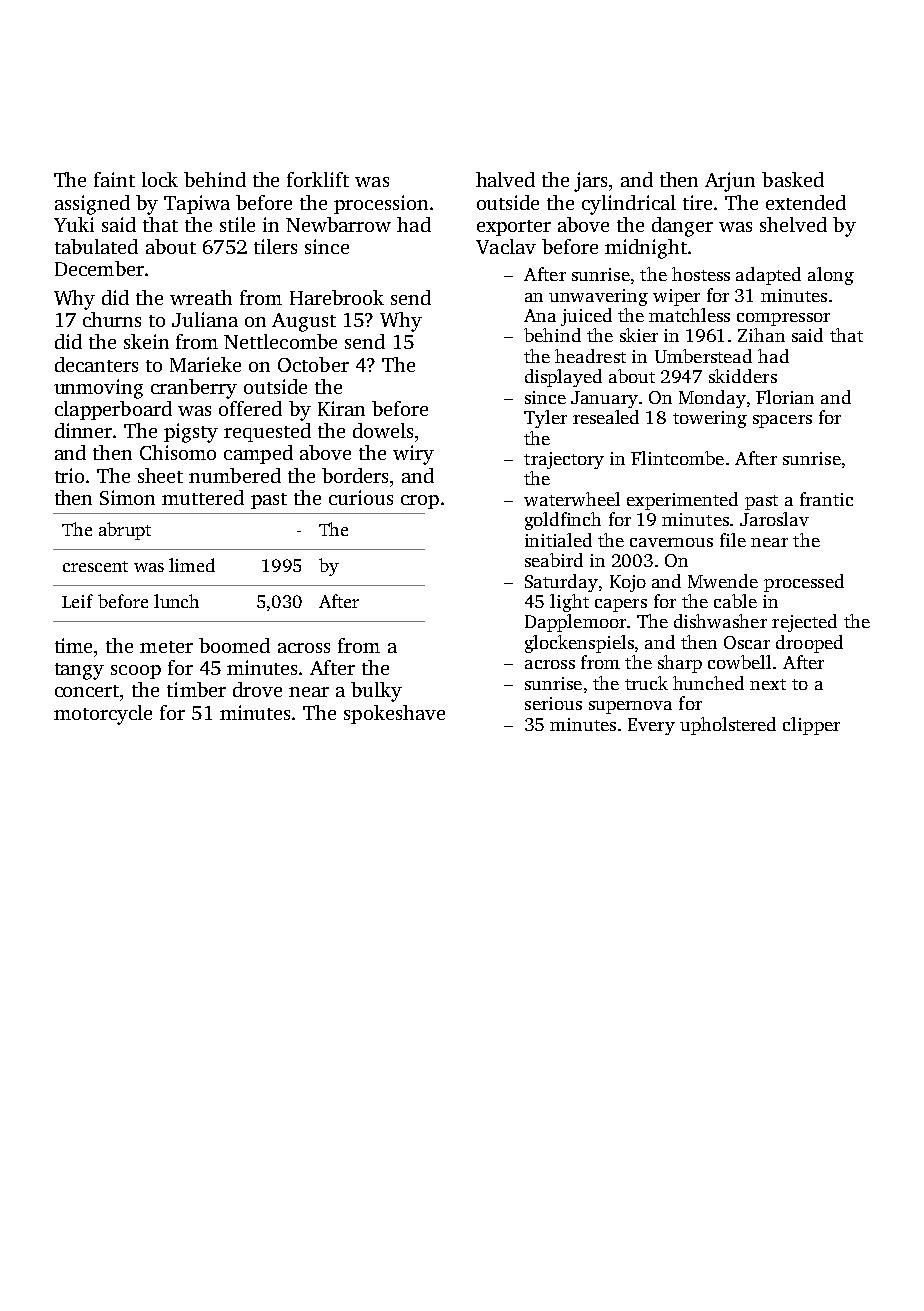 This page has width=924, height=1311. Describe the element at coordinates (103, 715) in the page. I see `motorcycle` at that location.
